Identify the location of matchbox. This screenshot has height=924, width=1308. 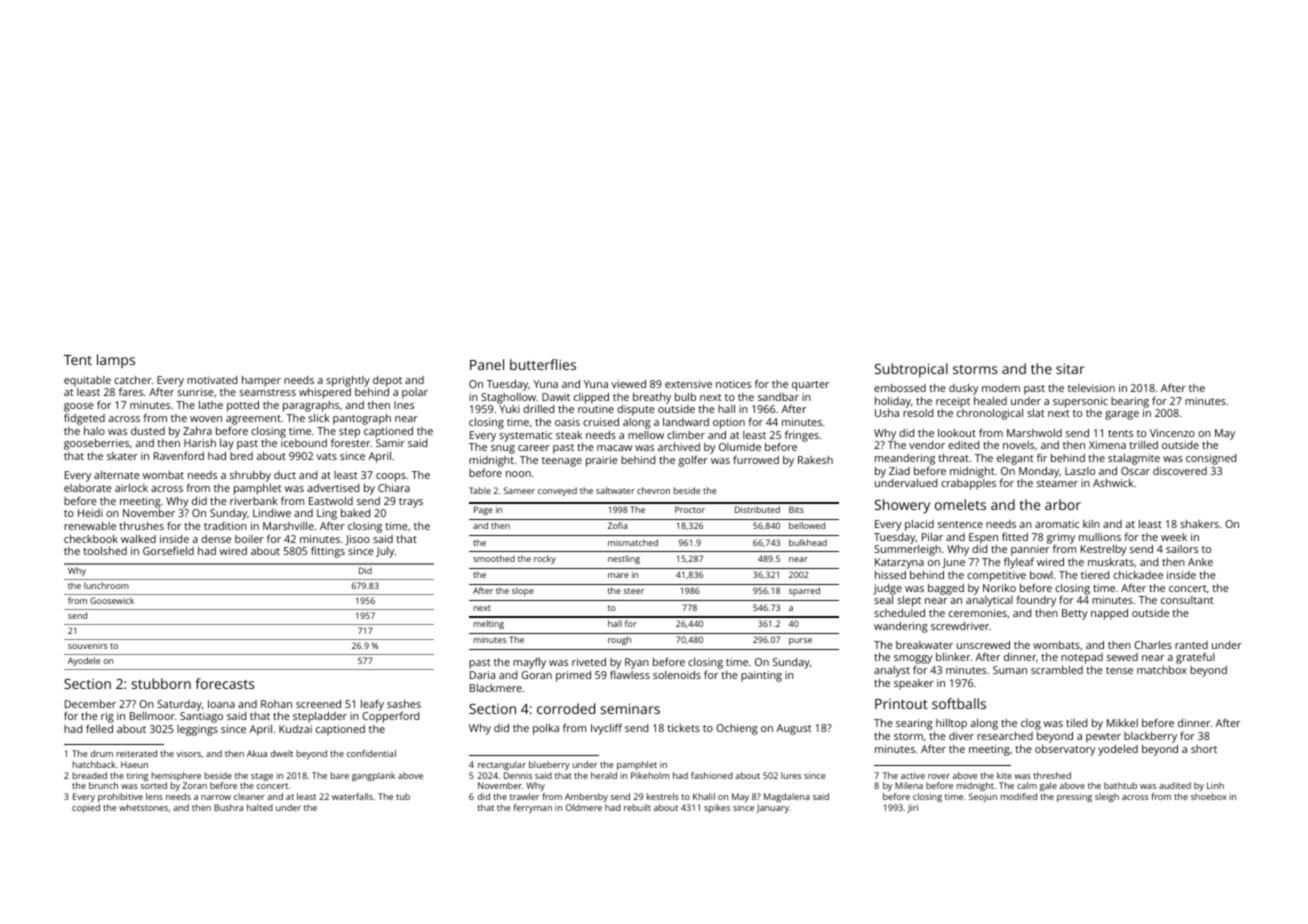
(1162, 670).
